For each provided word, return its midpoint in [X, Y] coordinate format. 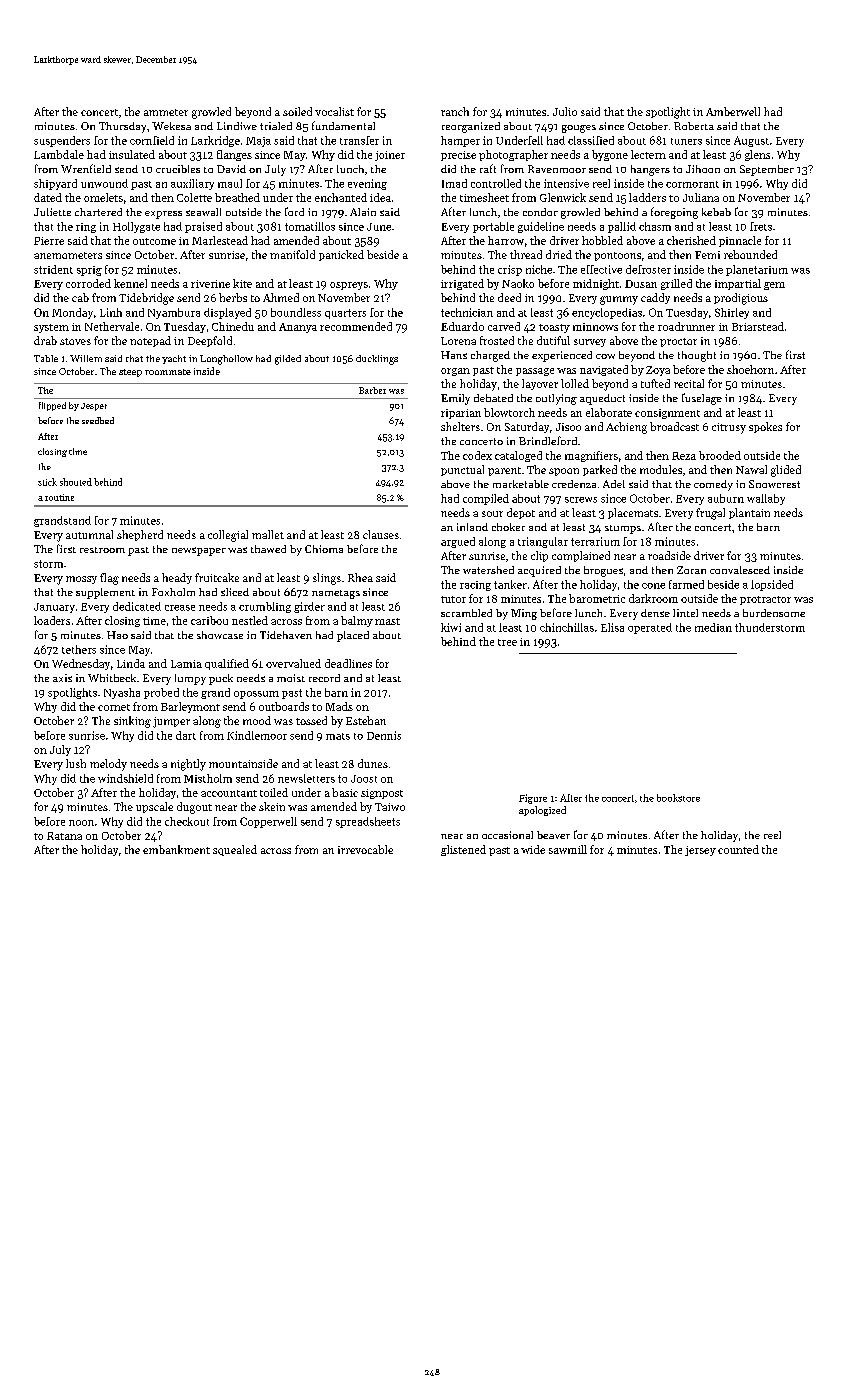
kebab [716, 212]
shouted [76, 482]
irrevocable [365, 849]
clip [539, 556]
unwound [104, 183]
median [713, 627]
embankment [176, 849]
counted [738, 849]
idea [380, 197]
